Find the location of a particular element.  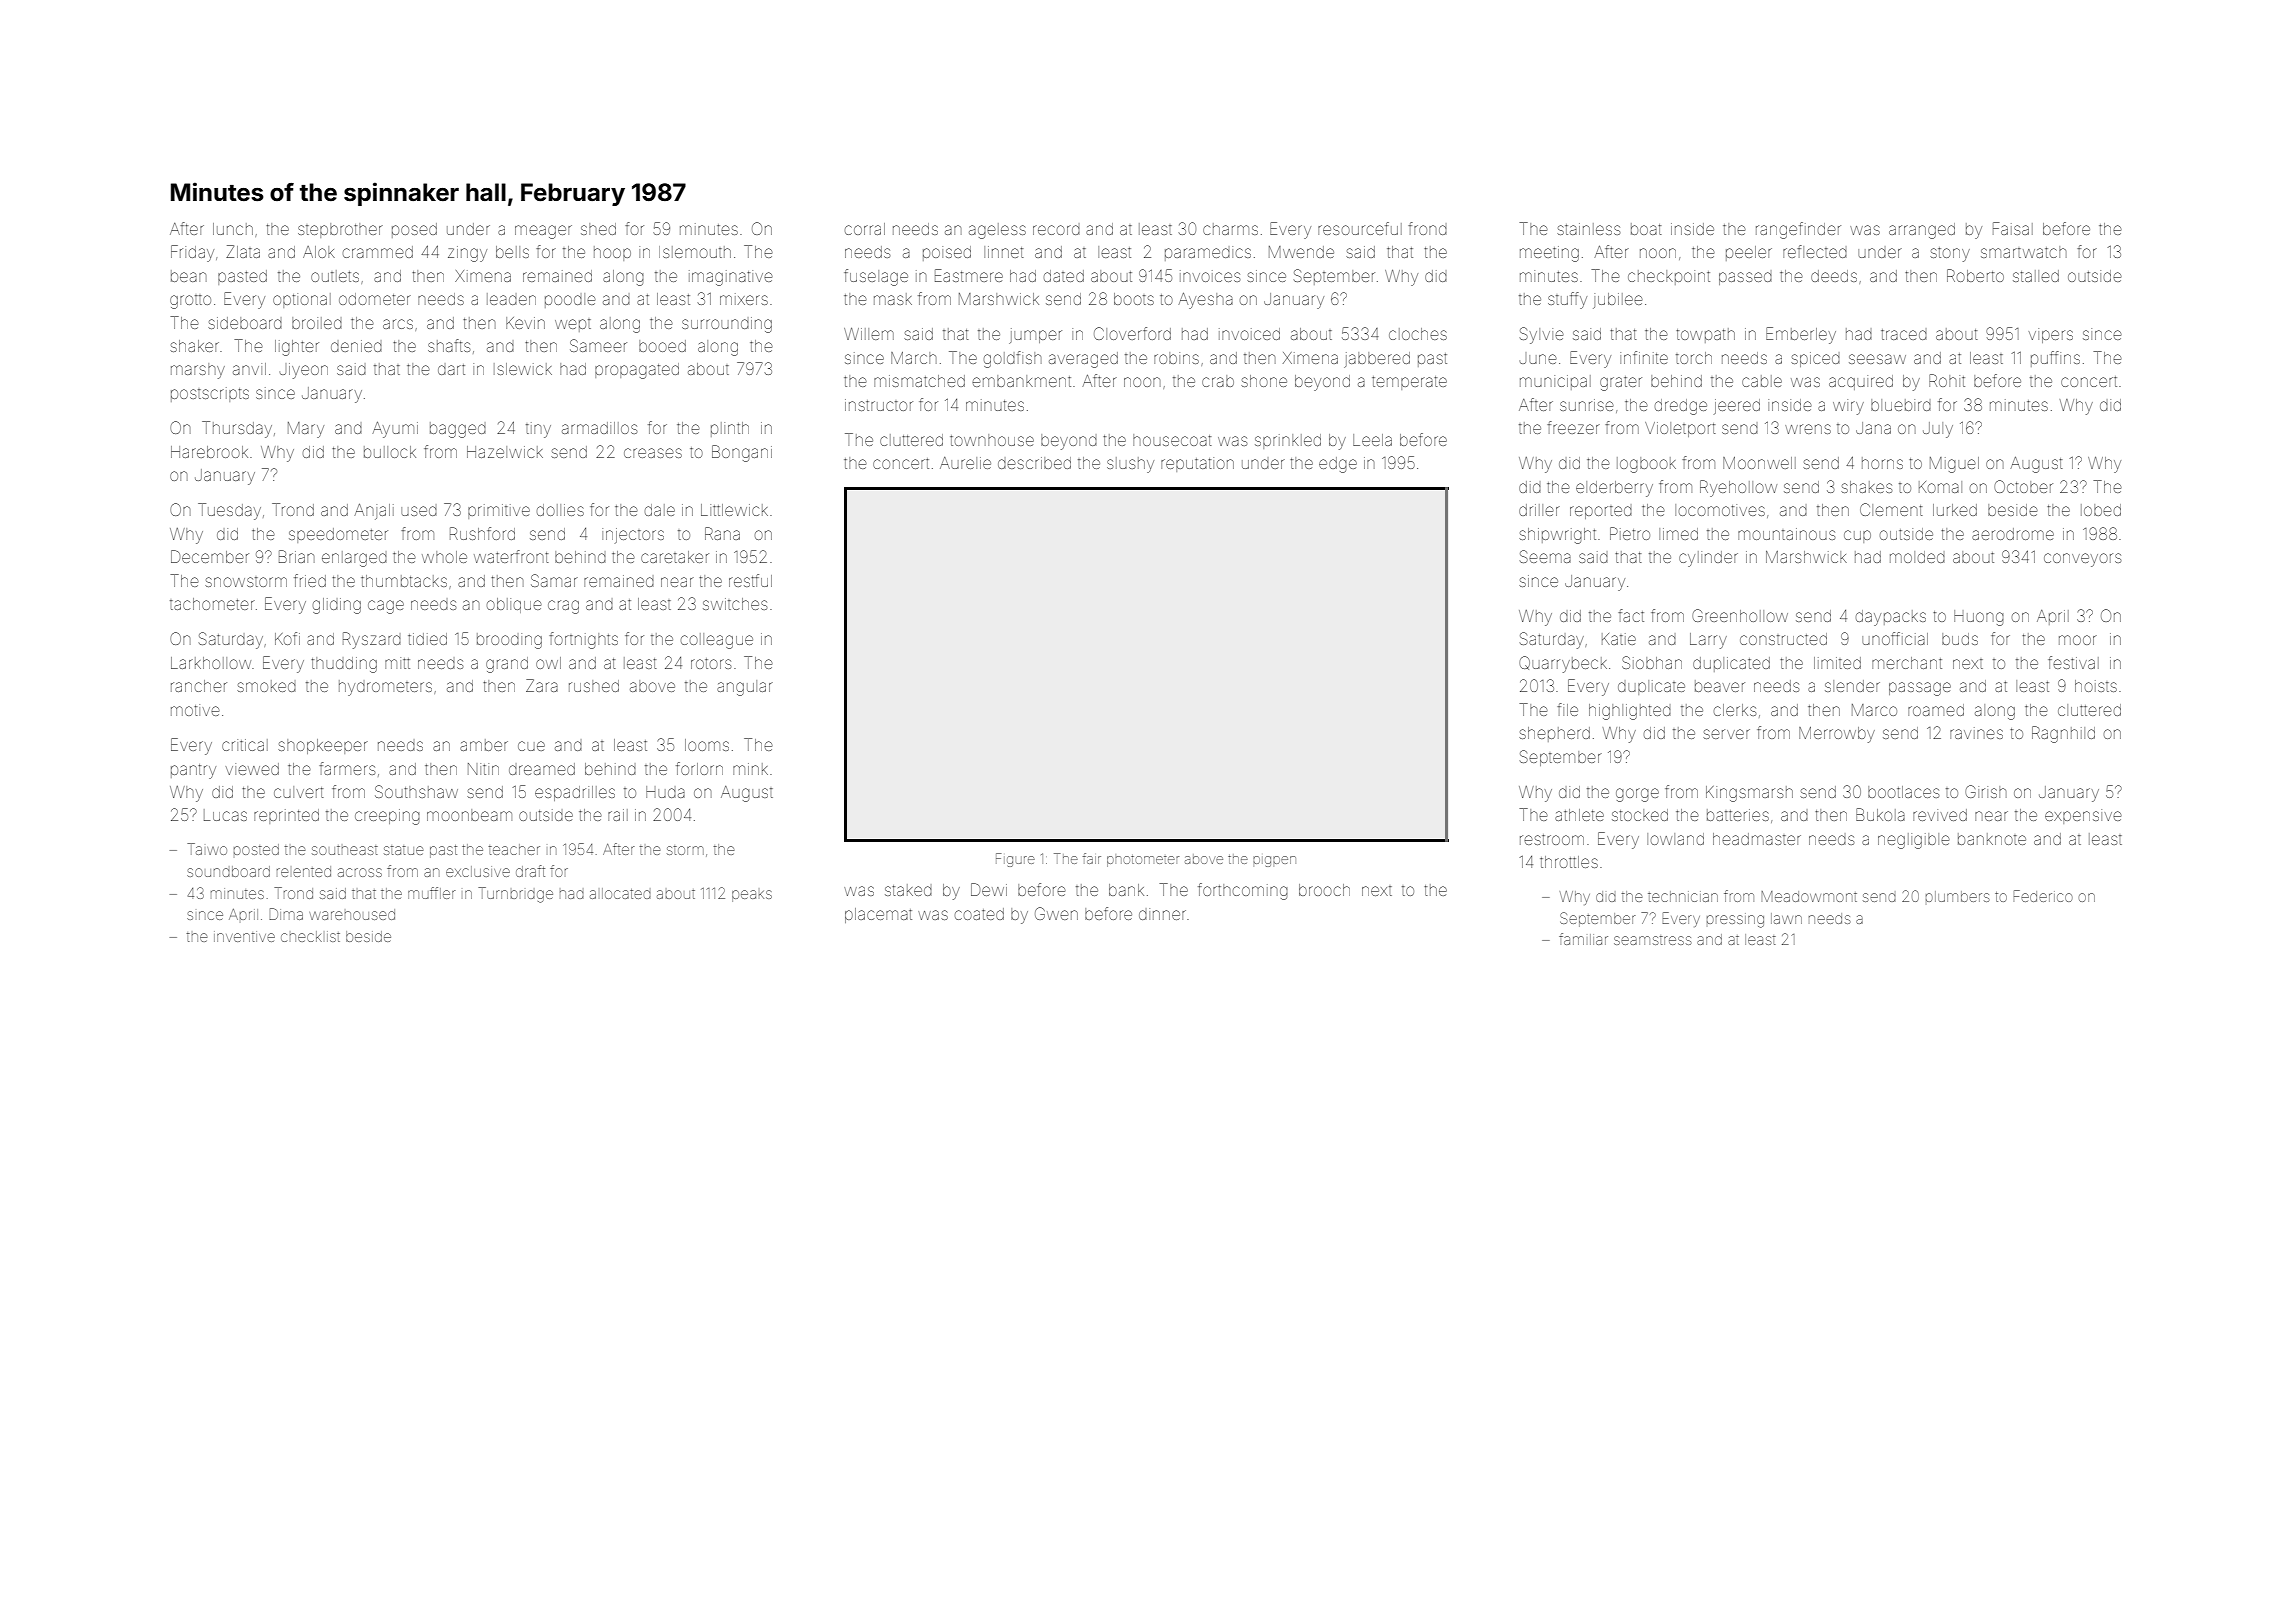

Gwen is located at coordinates (1056, 913).
